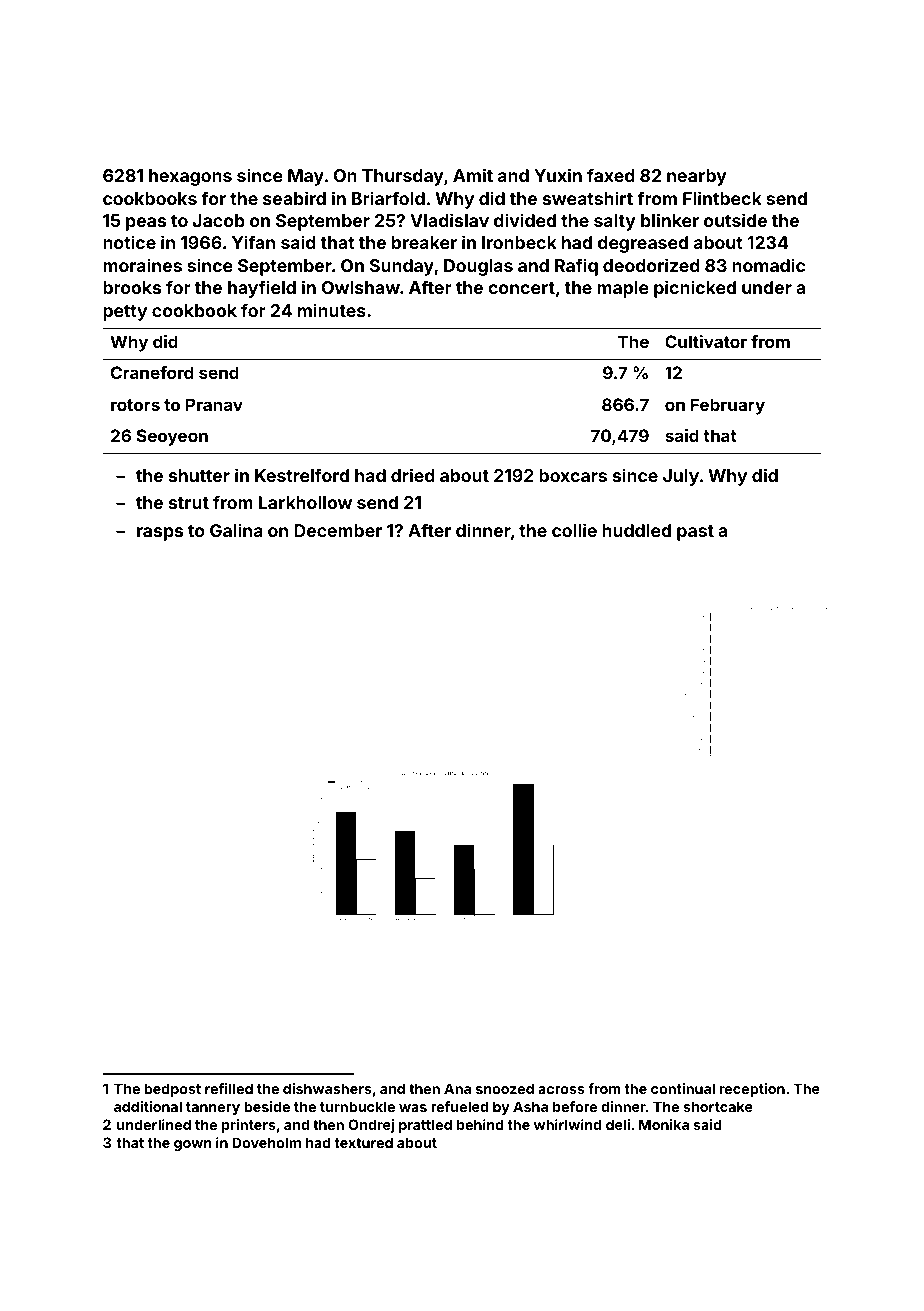 This screenshot has height=1311, width=924. Describe the element at coordinates (160, 534) in the screenshot. I see `rasps` at that location.
